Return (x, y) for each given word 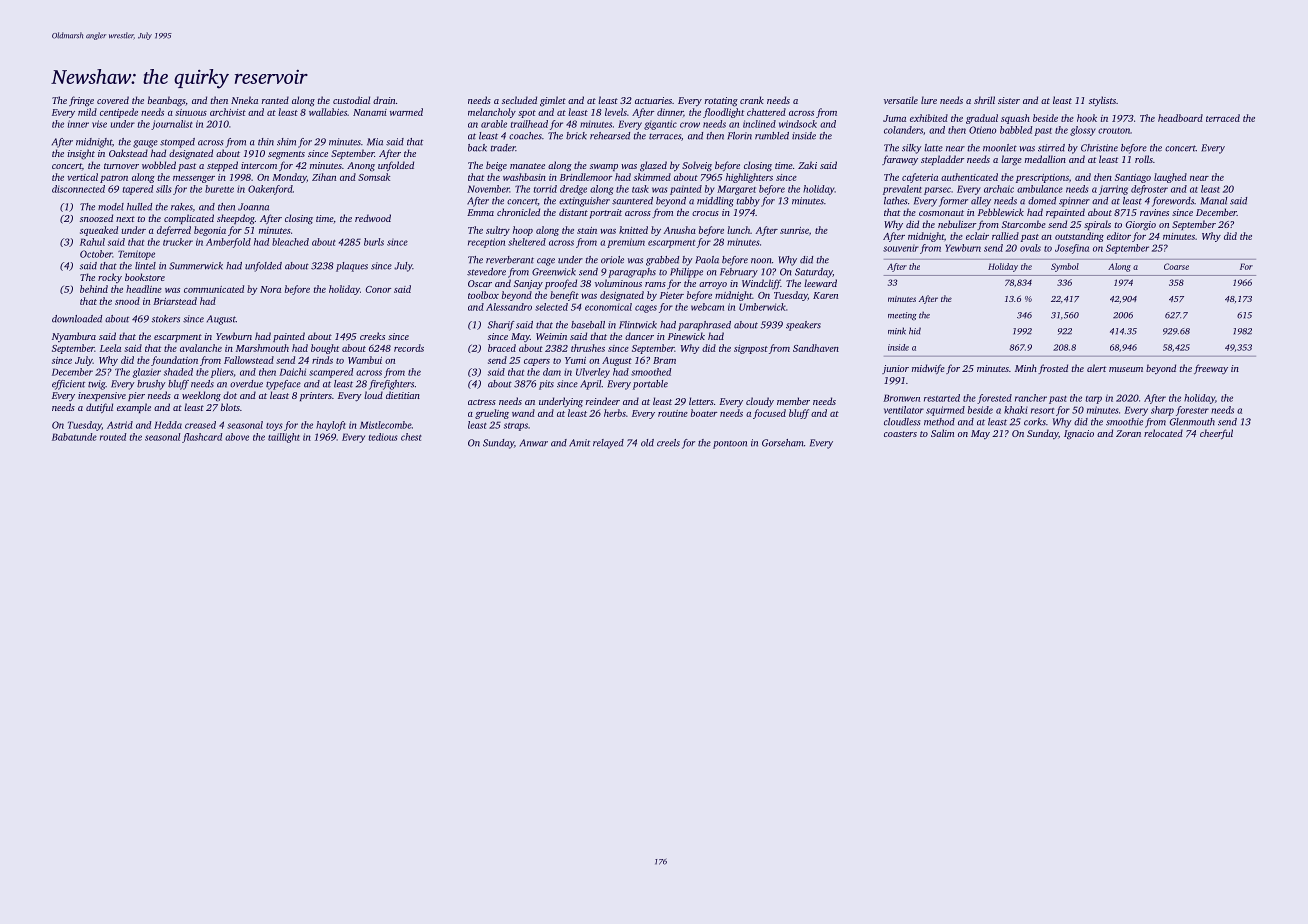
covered (113, 100)
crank (752, 100)
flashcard (202, 438)
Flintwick (638, 325)
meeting (902, 316)
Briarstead (175, 301)
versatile (901, 100)
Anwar (534, 443)
